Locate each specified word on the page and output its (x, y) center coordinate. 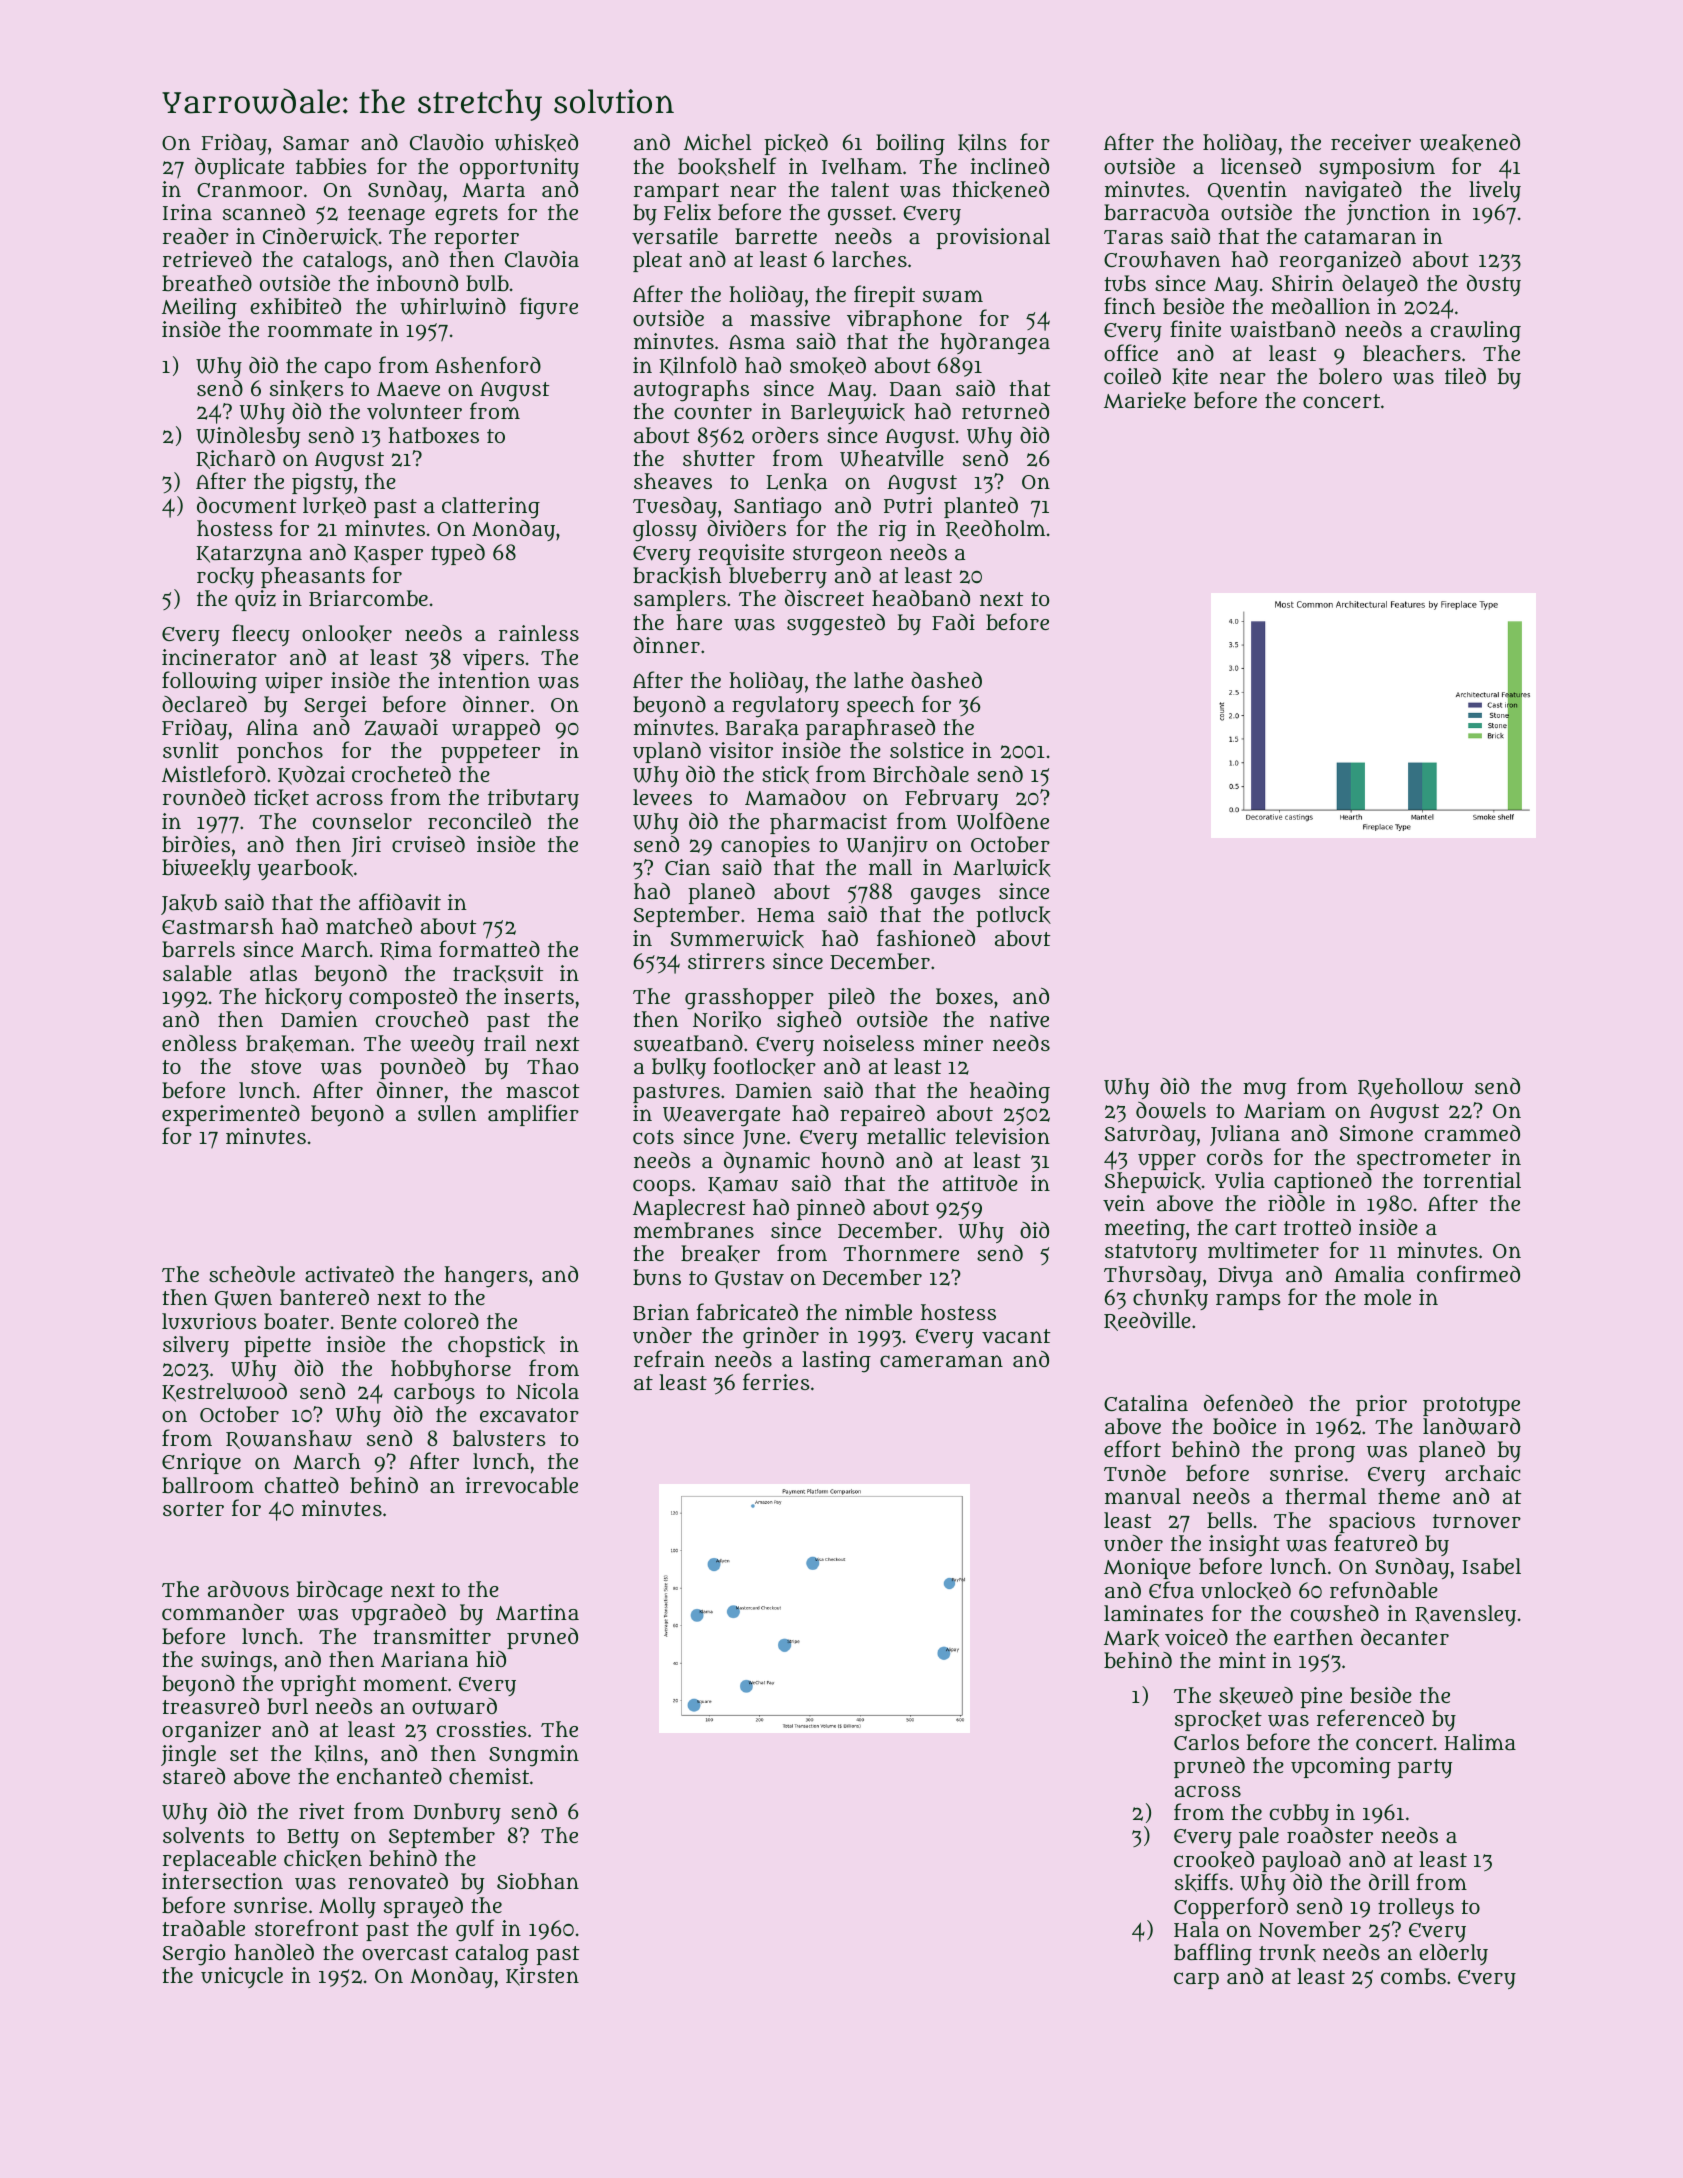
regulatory (785, 707)
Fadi (953, 622)
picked (796, 144)
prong (1324, 1454)
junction (1388, 214)
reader (196, 236)
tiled (1465, 376)
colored (441, 1321)
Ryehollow (1410, 1088)
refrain (669, 1358)
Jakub (189, 904)
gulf (475, 1930)
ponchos (280, 752)
